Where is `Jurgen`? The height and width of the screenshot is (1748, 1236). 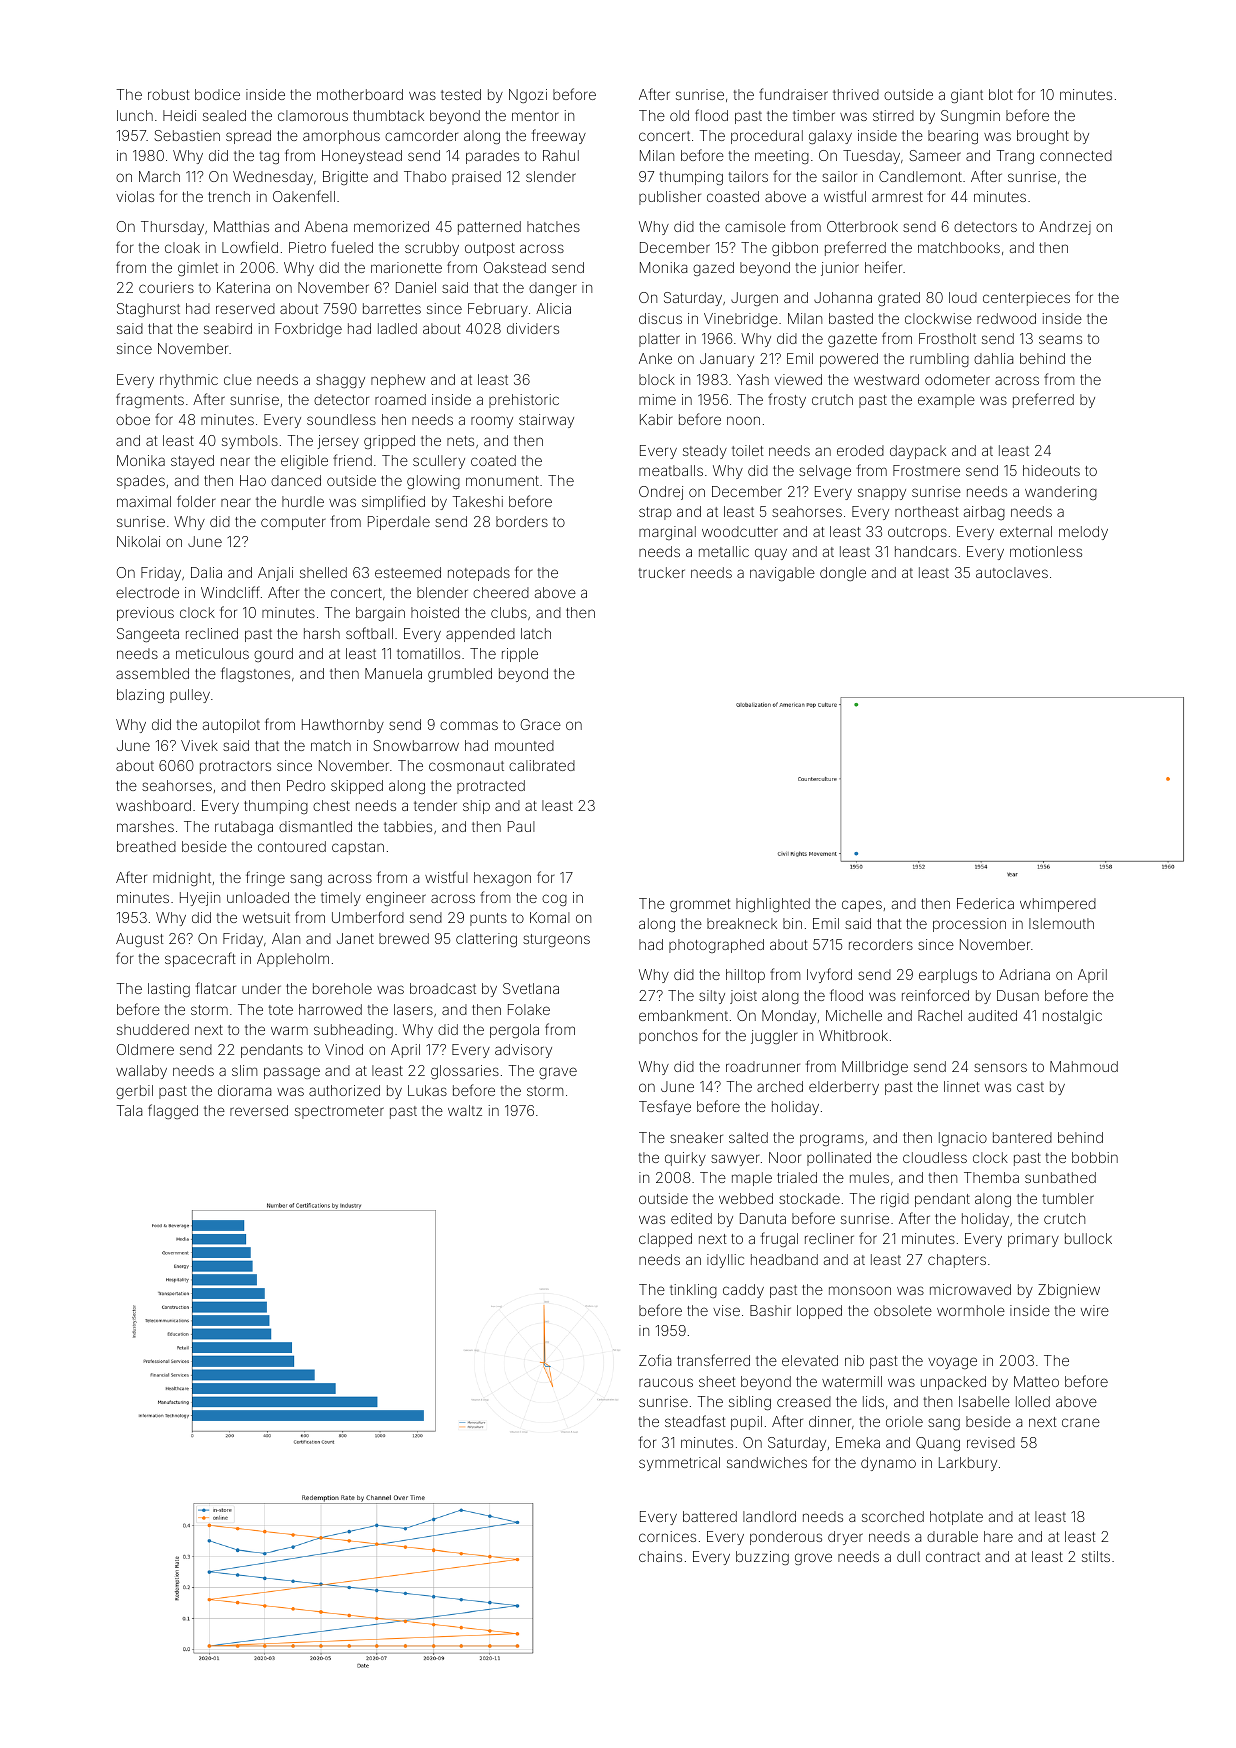
Jurgen is located at coordinates (754, 299).
